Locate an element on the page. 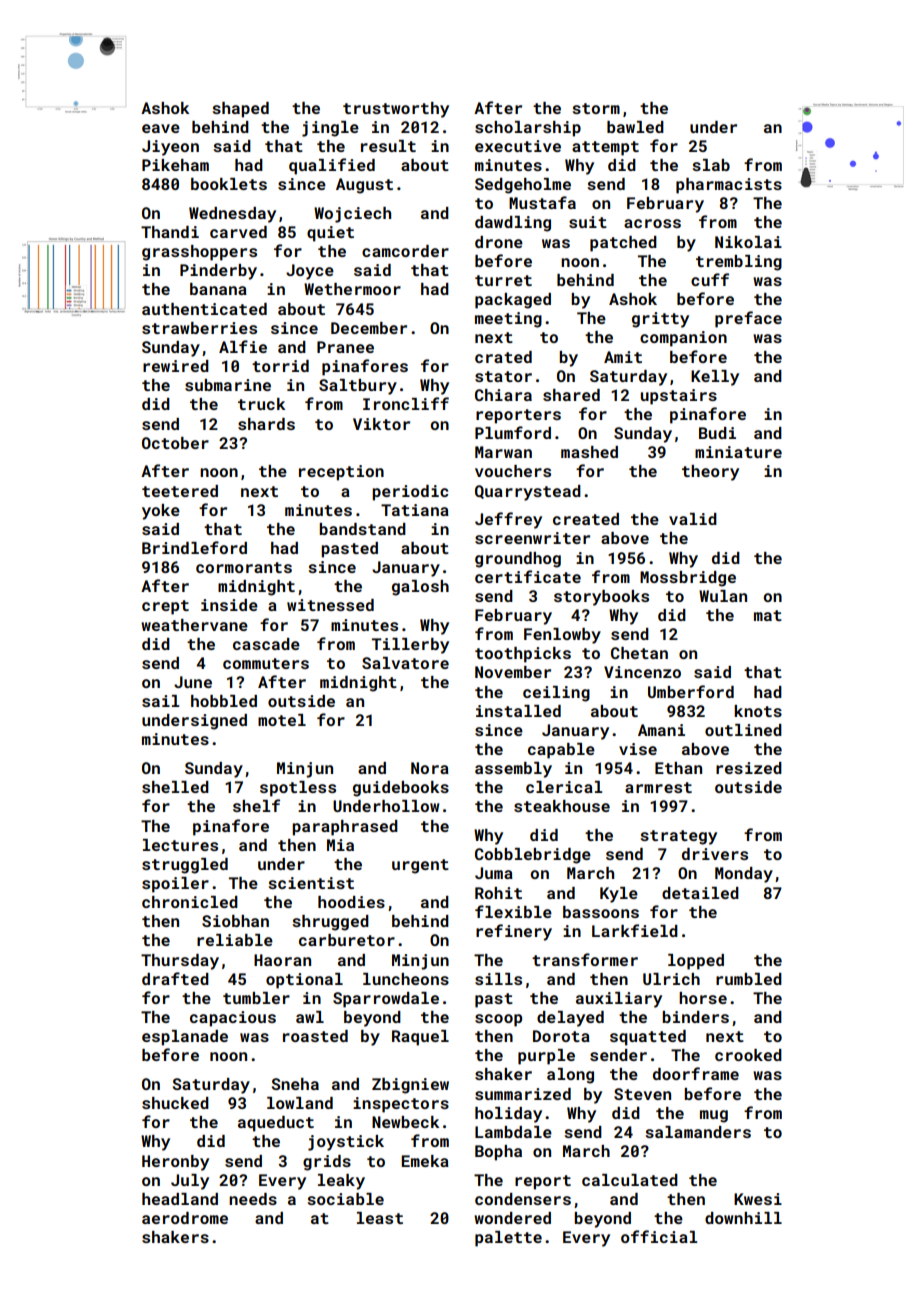 Image resolution: width=924 pixels, height=1314 pixels. outlined is located at coordinates (743, 730).
